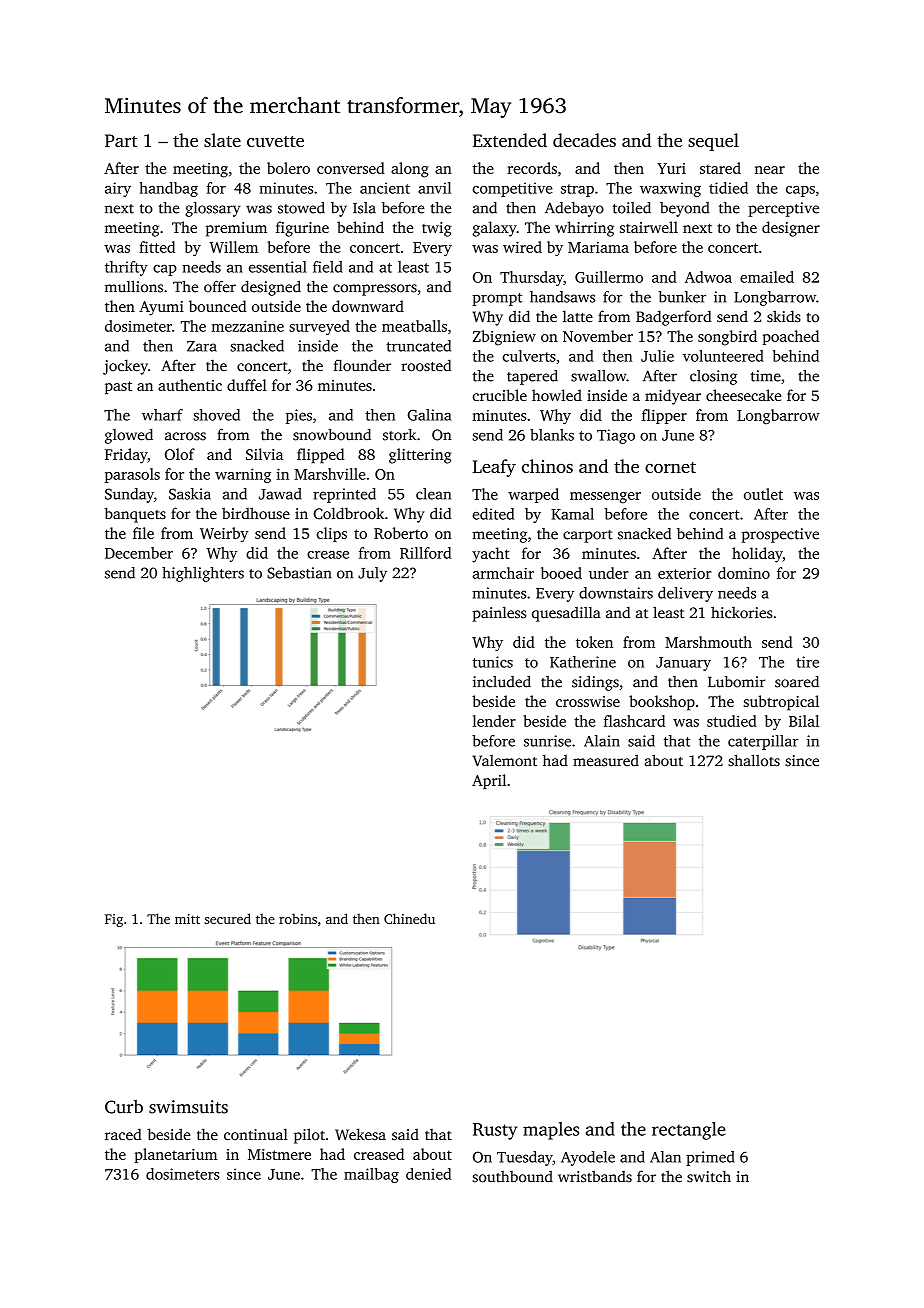 Image resolution: width=924 pixels, height=1308 pixels. I want to click on Part, so click(121, 140).
